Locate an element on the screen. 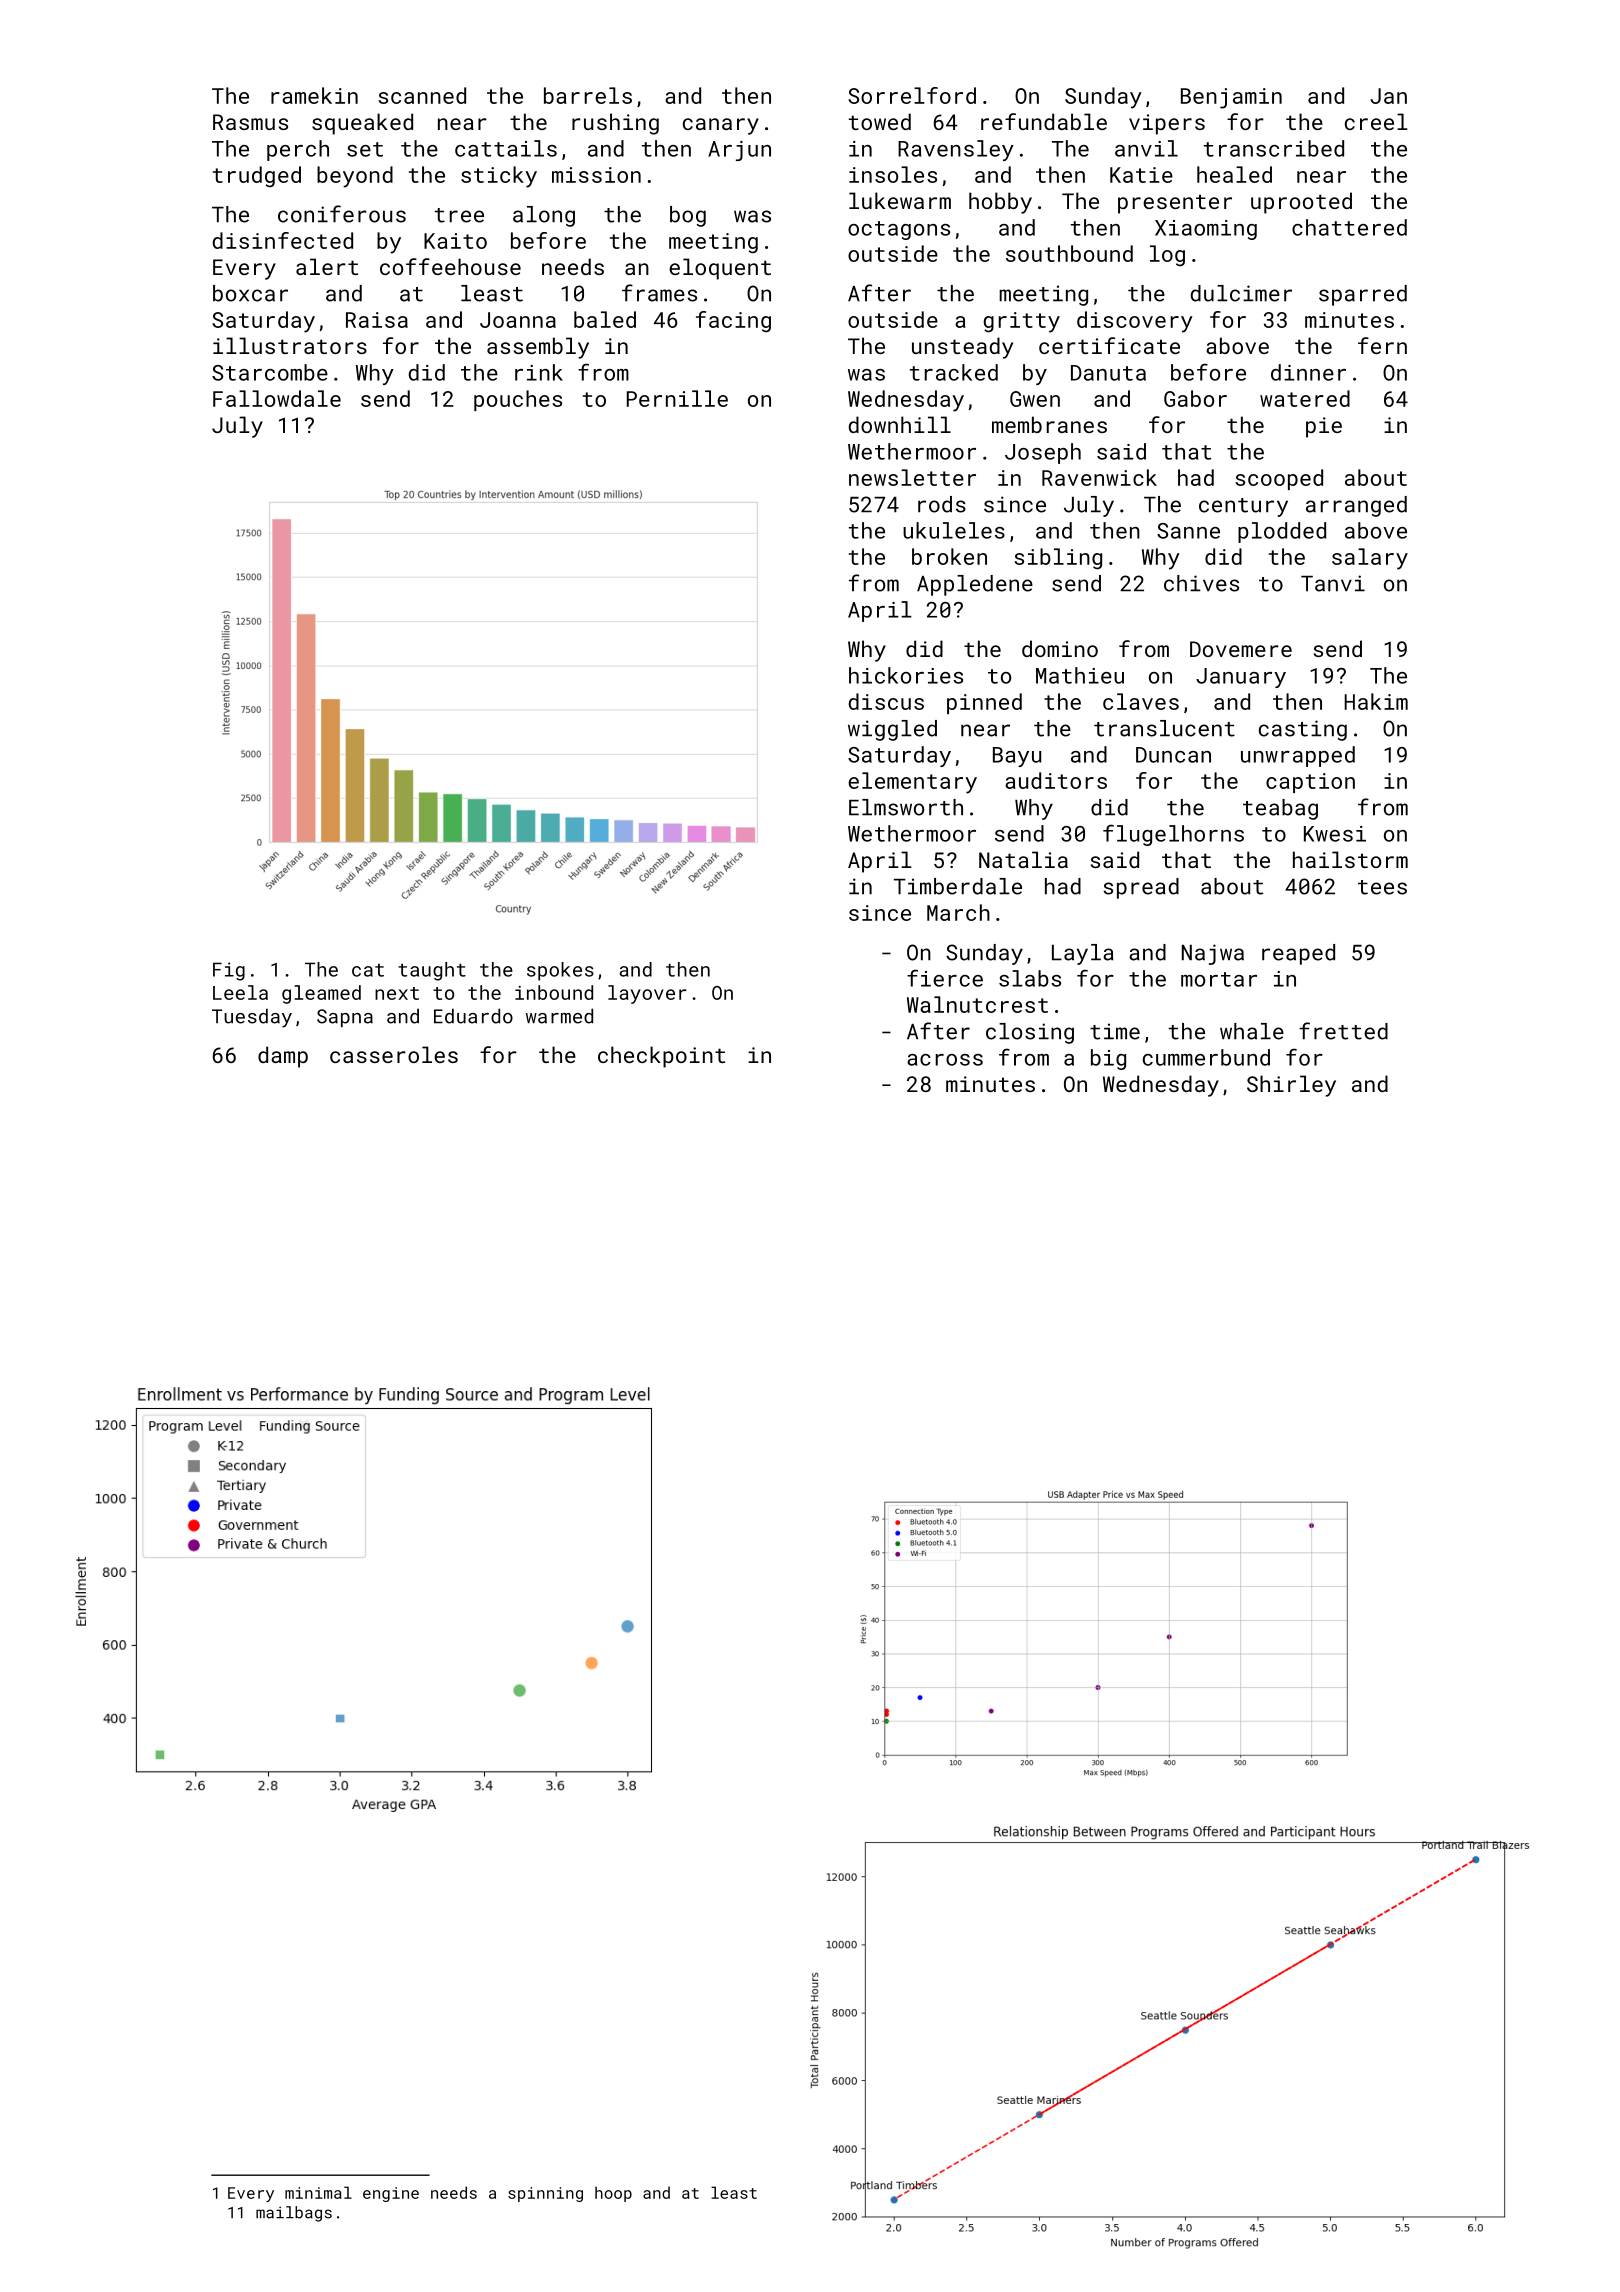  spokes is located at coordinates (560, 971).
